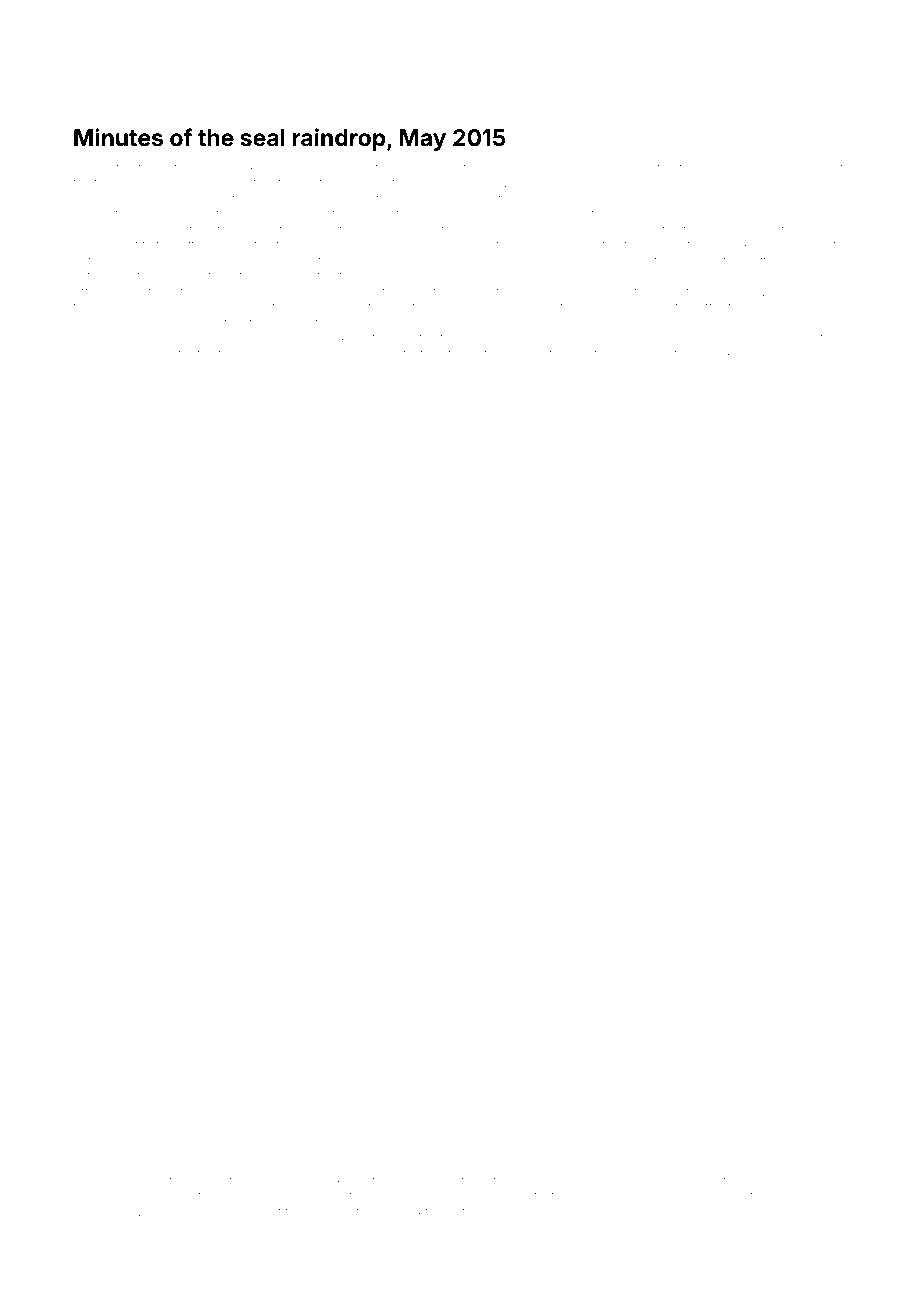 The image size is (924, 1308). What do you see at coordinates (258, 1211) in the screenshot?
I see `handset` at bounding box center [258, 1211].
